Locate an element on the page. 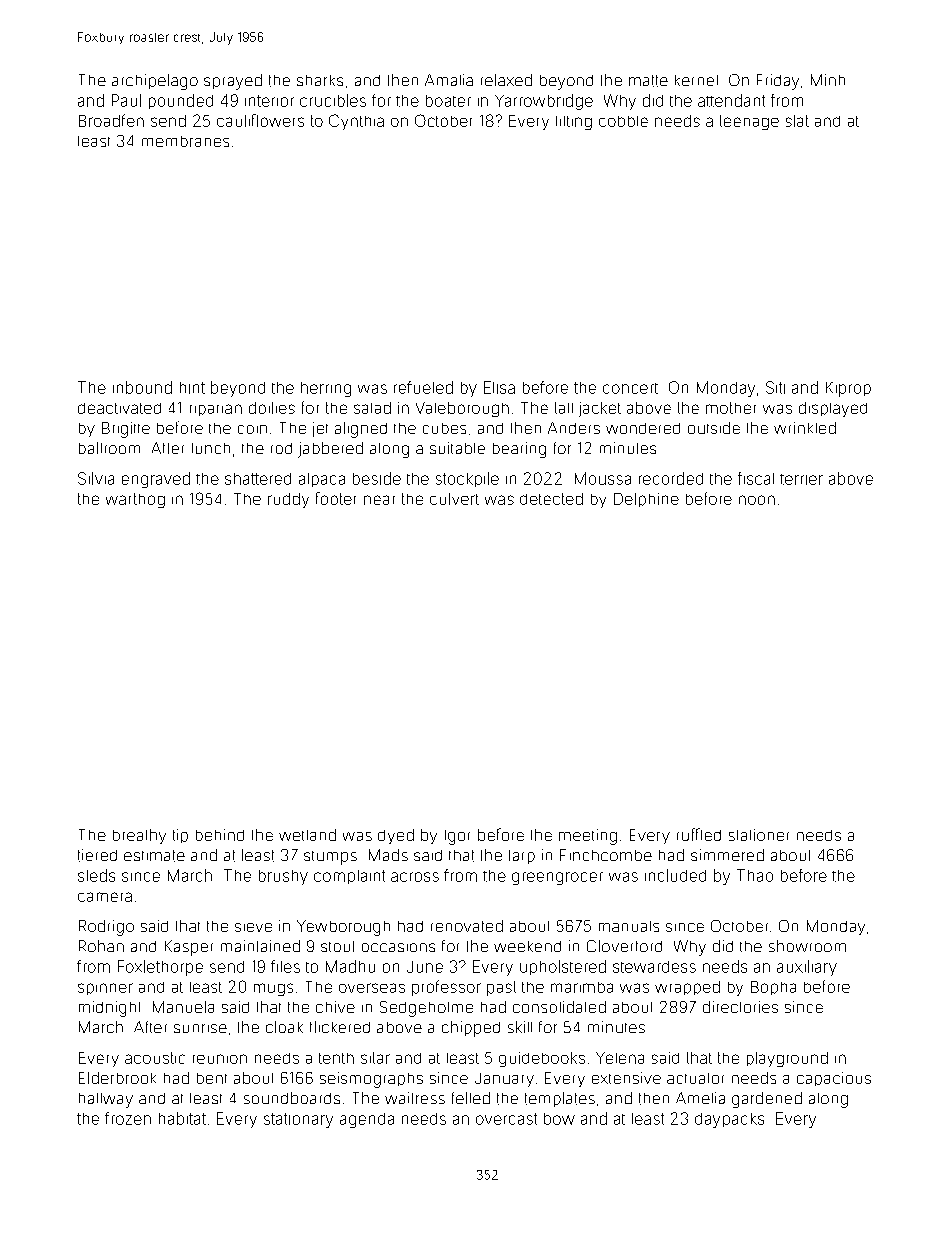 Image resolution: width=952 pixels, height=1233 pixels. membranes is located at coordinates (185, 141).
